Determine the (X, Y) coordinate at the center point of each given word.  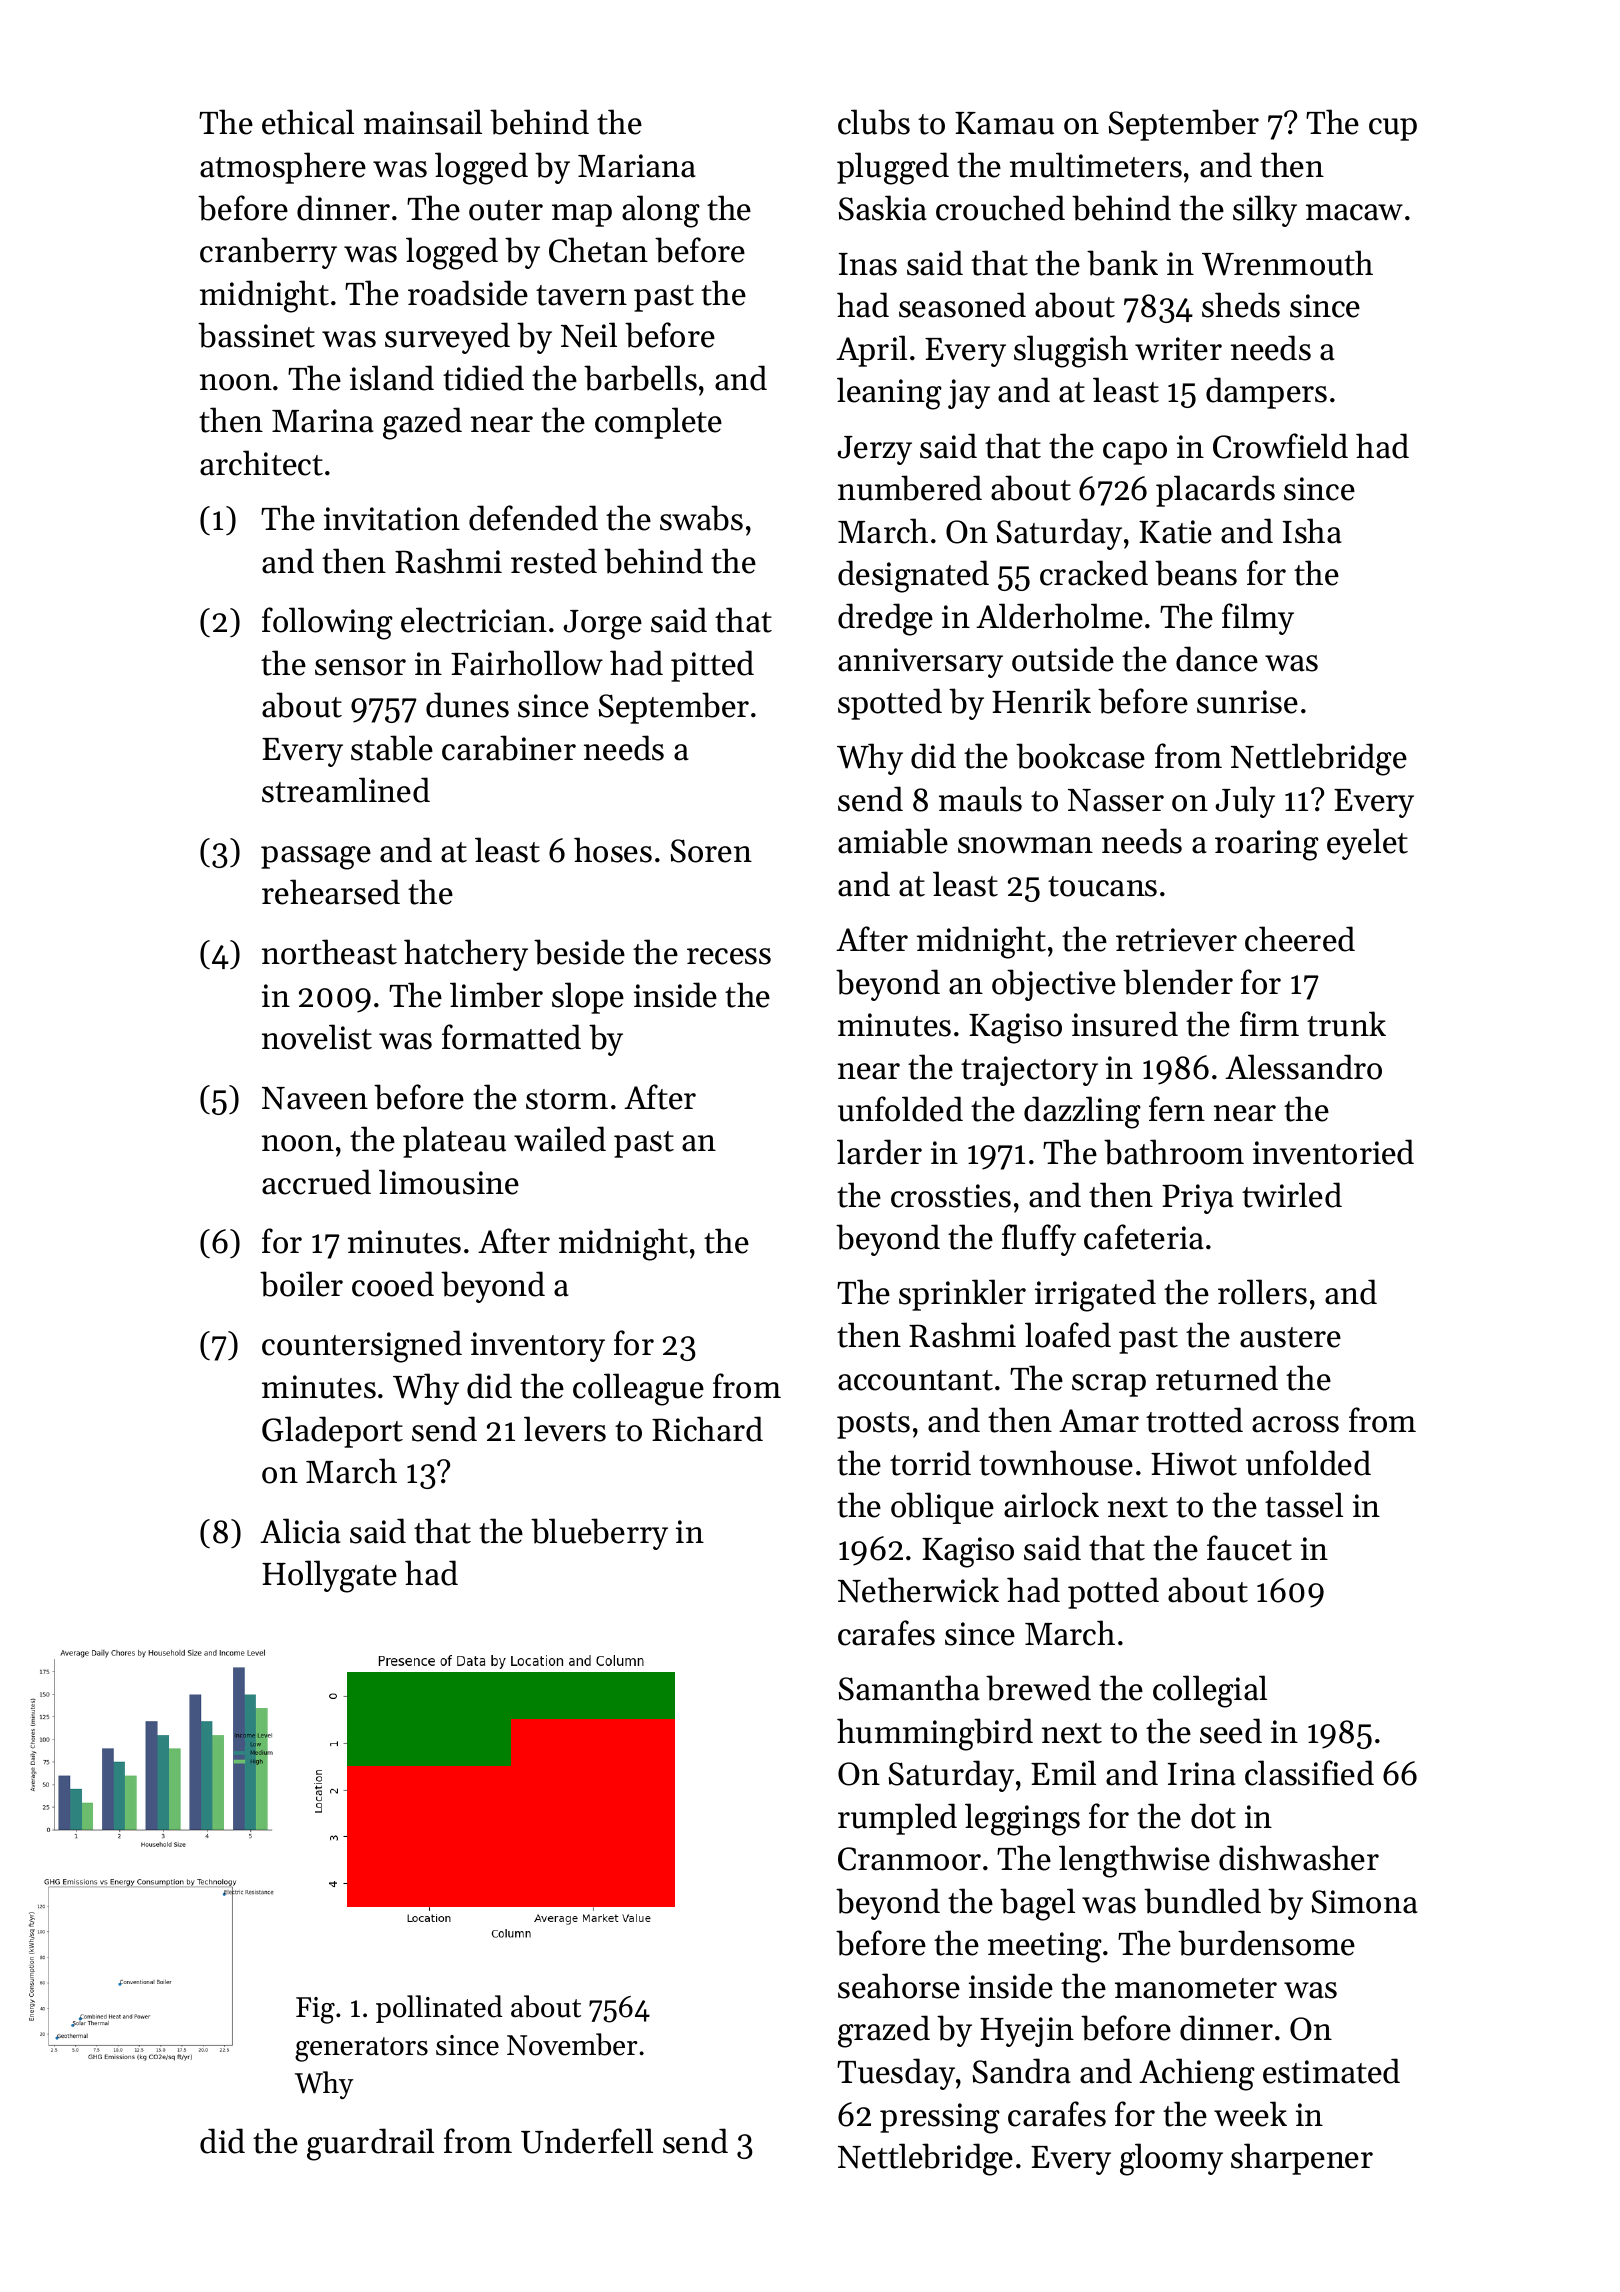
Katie (1175, 532)
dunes (467, 705)
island (392, 378)
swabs (701, 518)
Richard (707, 1429)
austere (1290, 1337)
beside (579, 952)
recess (729, 956)
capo (1135, 453)
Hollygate (329, 1576)
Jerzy (874, 450)
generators (361, 2049)
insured (1125, 1024)
